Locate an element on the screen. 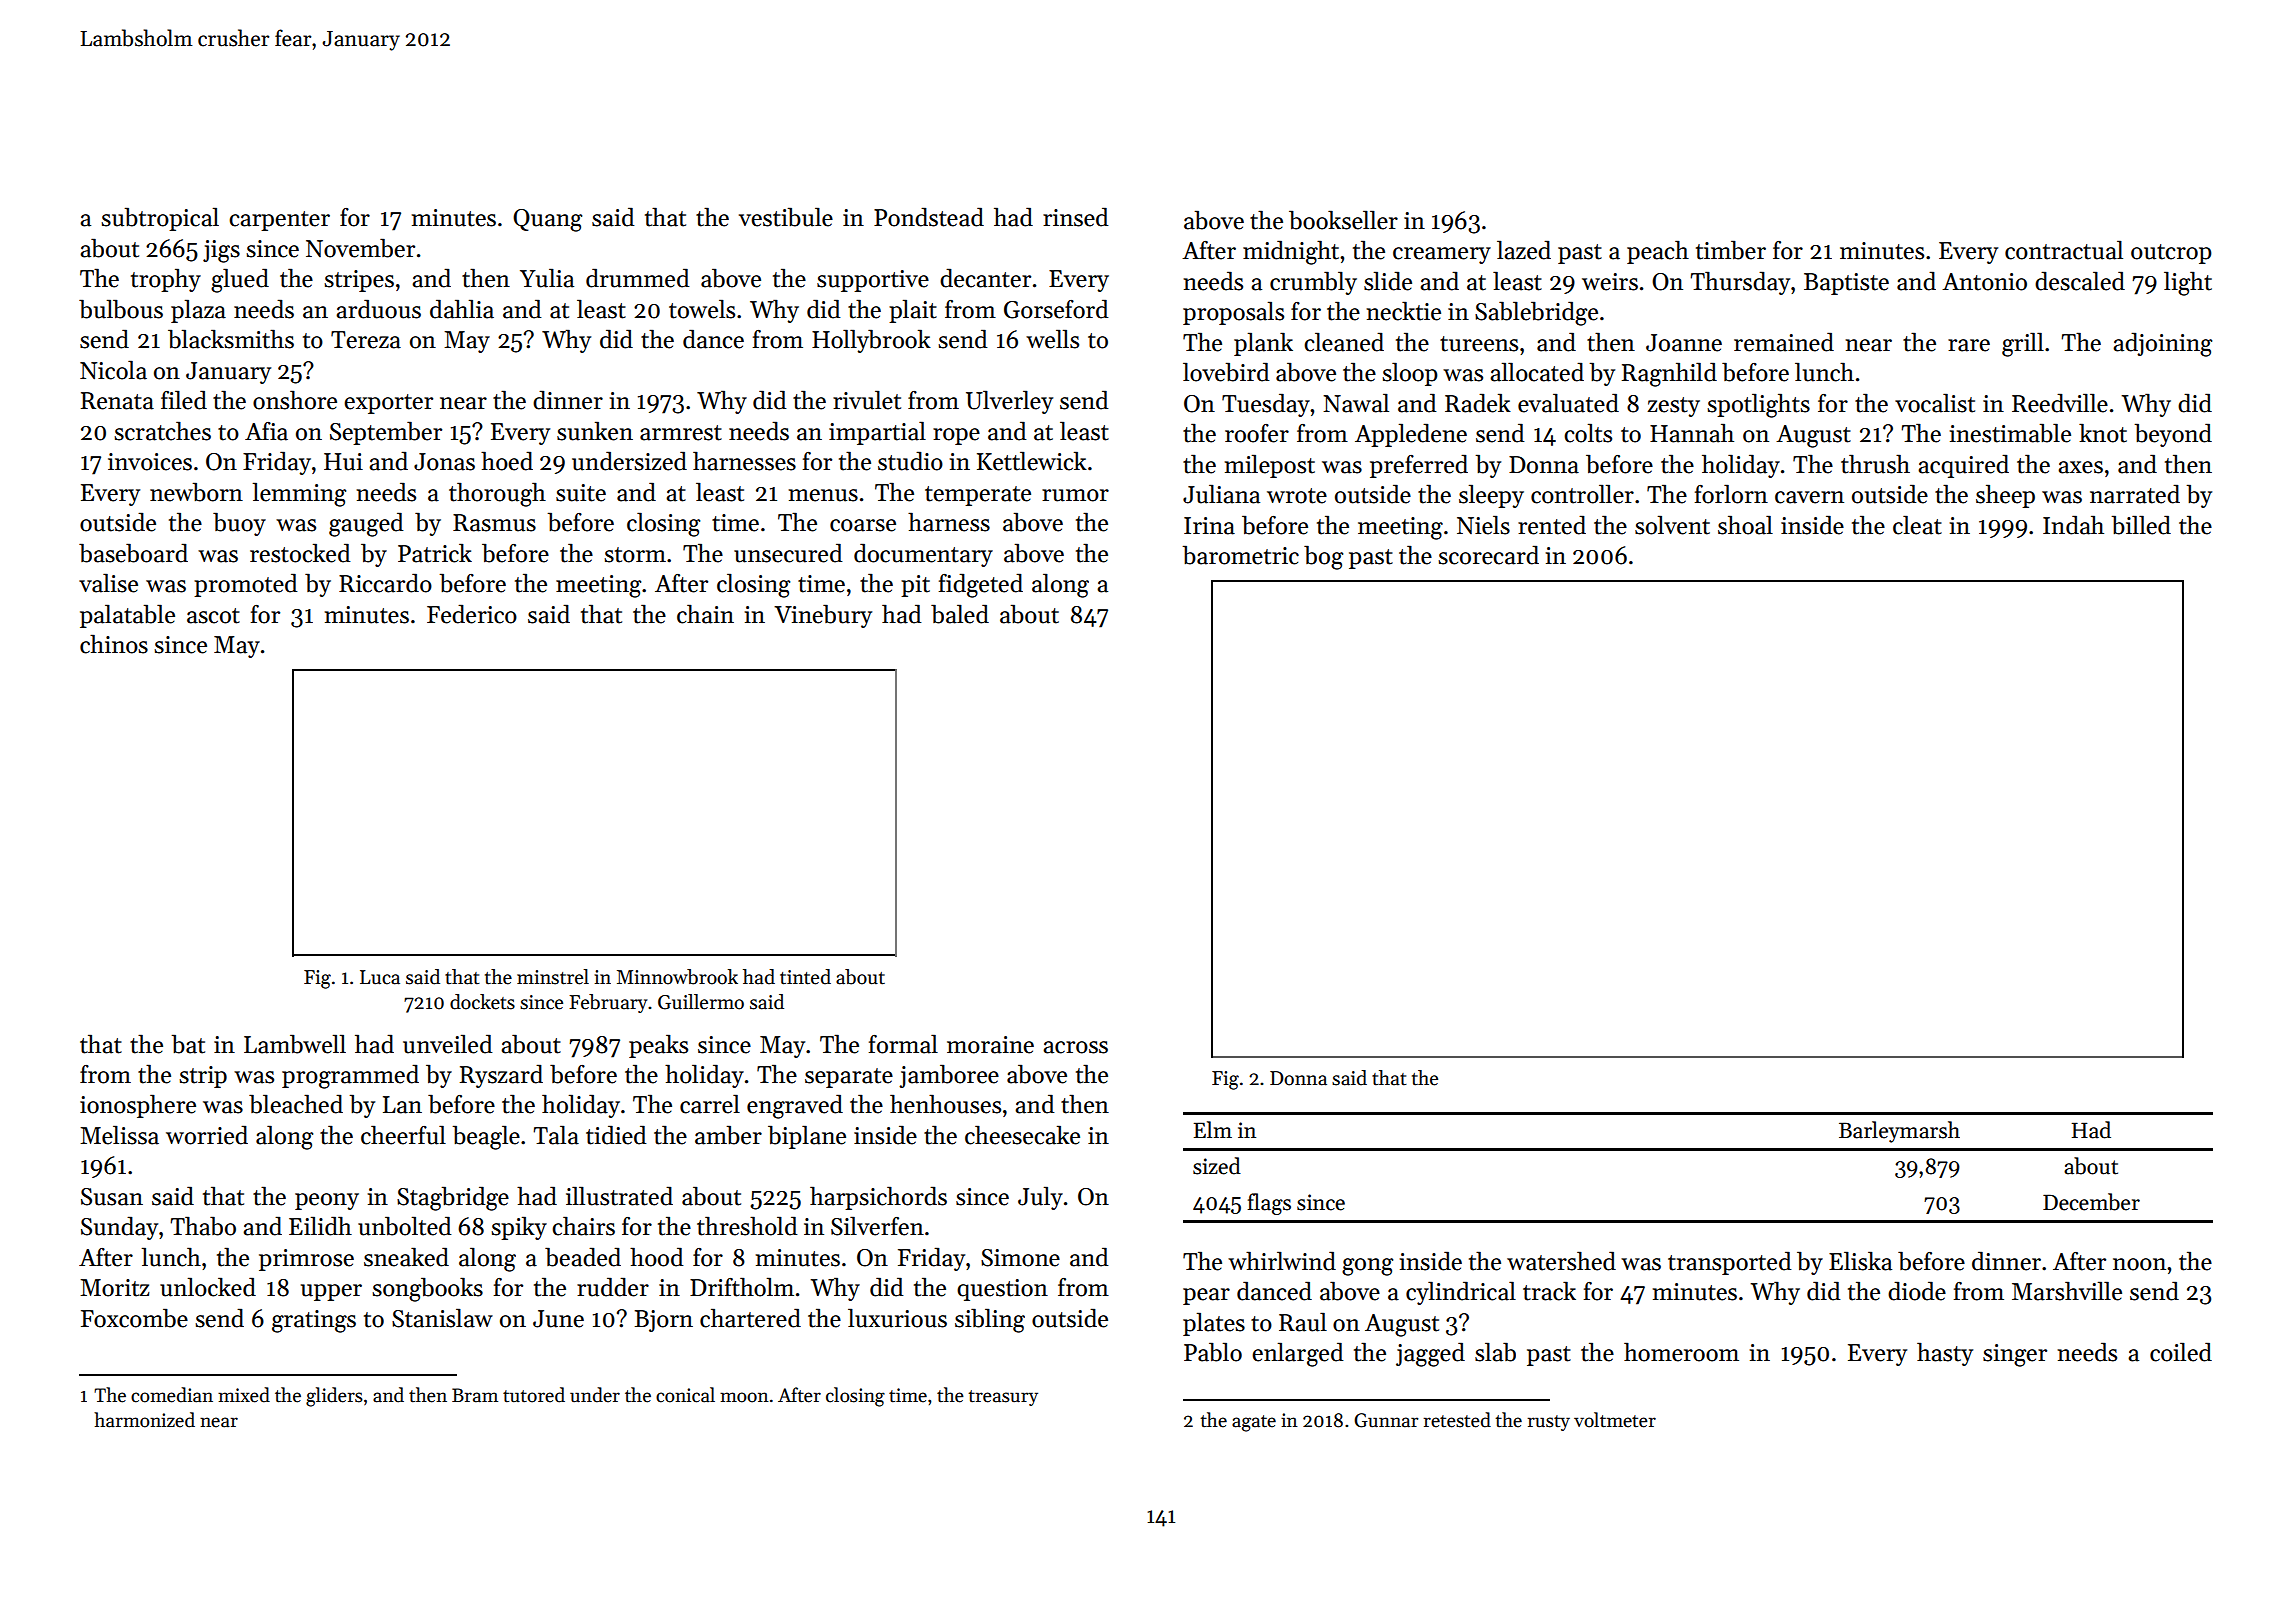  Barleymarsh is located at coordinates (1899, 1132).
